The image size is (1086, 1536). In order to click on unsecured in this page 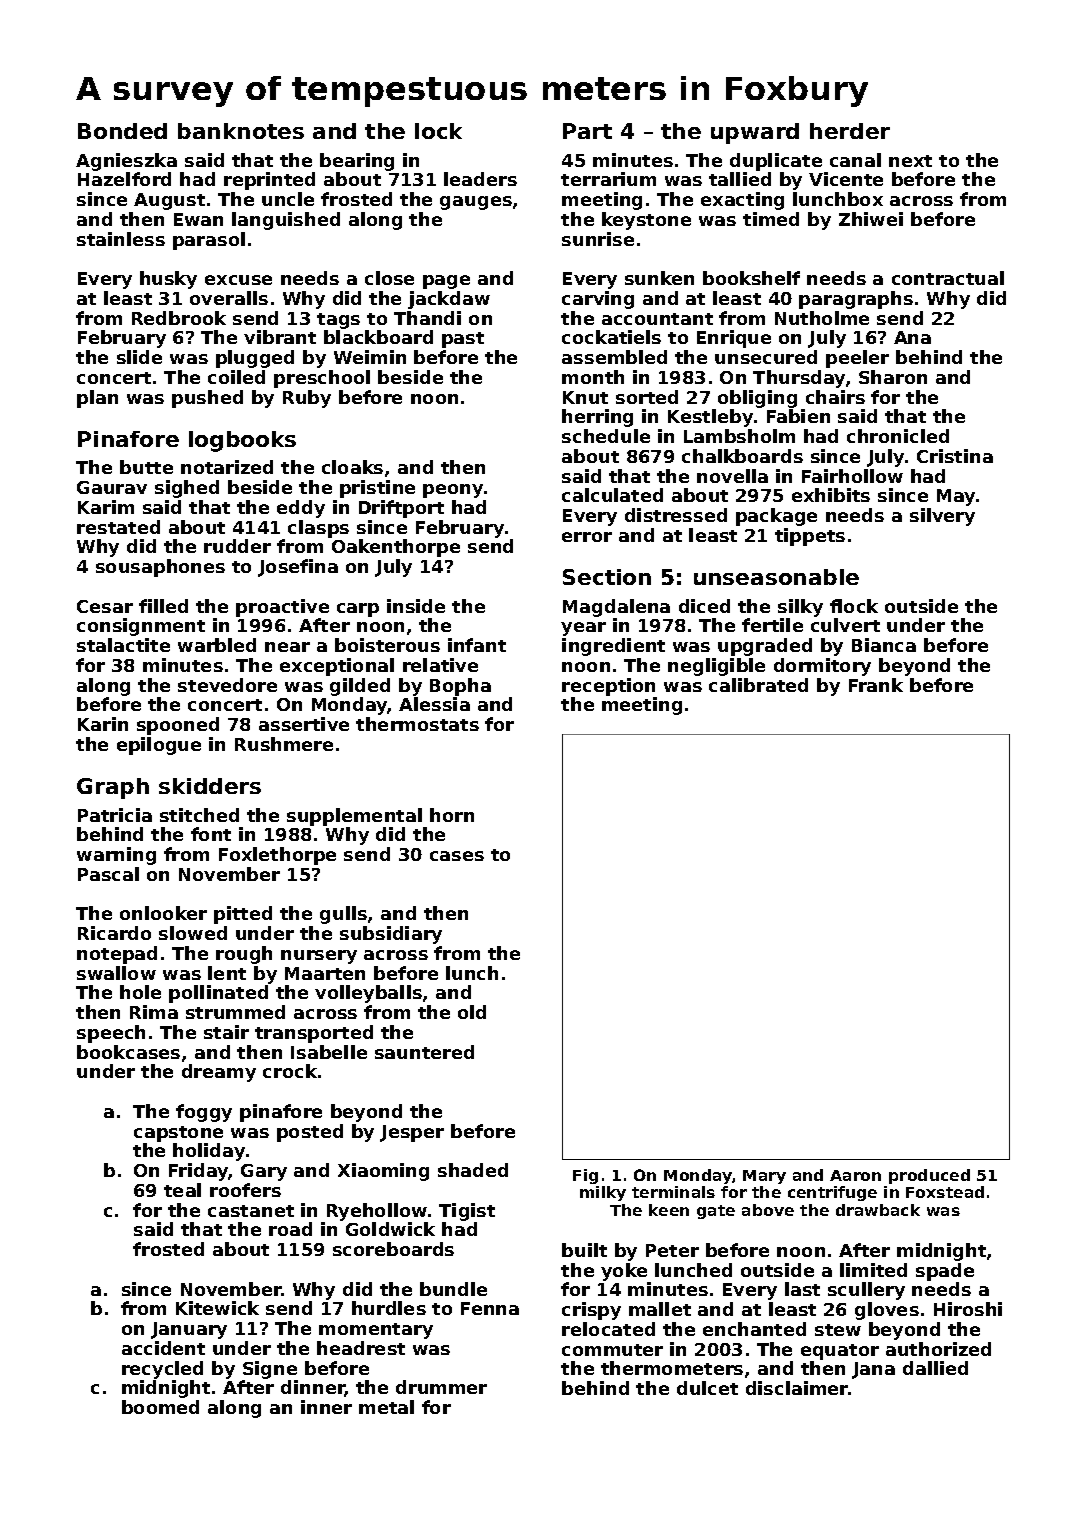, I will do `click(766, 357)`.
